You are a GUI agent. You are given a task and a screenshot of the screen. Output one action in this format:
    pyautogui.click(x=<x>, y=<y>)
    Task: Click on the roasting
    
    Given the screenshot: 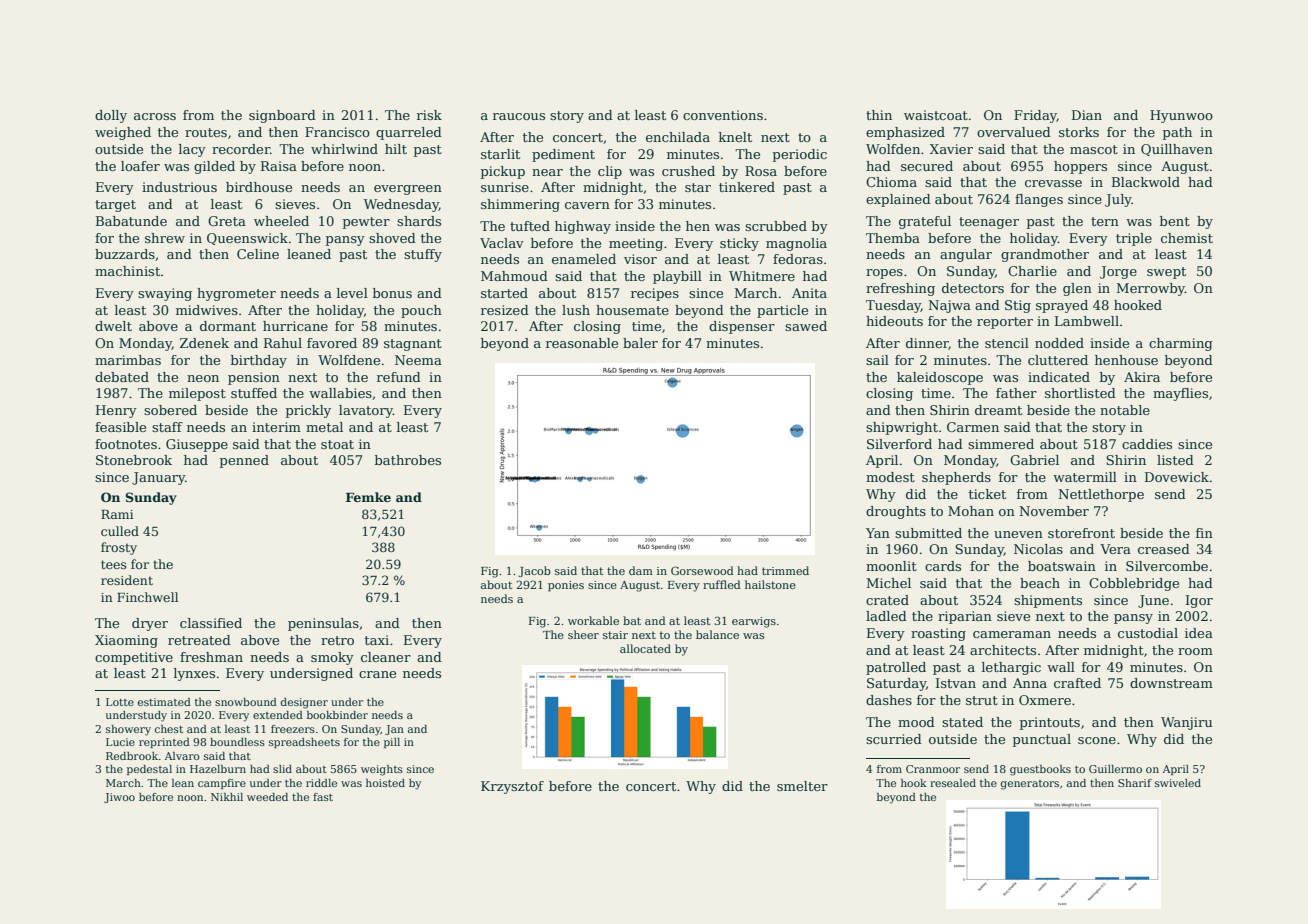 What is the action you would take?
    pyautogui.click(x=938, y=634)
